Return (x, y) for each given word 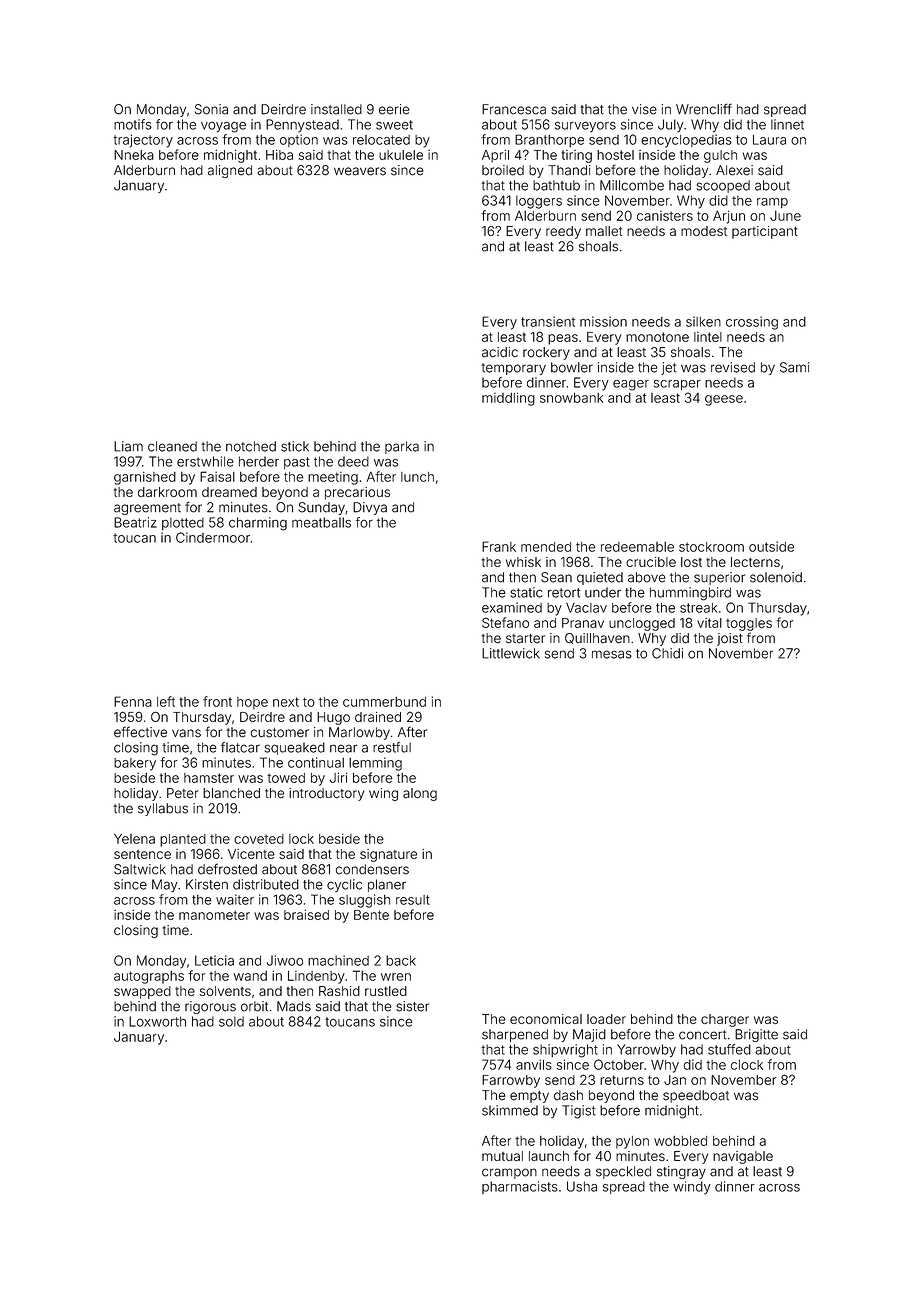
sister (412, 1006)
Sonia (211, 109)
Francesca (514, 109)
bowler (572, 367)
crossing (752, 323)
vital (709, 623)
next (286, 702)
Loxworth (157, 1021)
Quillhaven (597, 638)
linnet (787, 124)
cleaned (172, 446)
